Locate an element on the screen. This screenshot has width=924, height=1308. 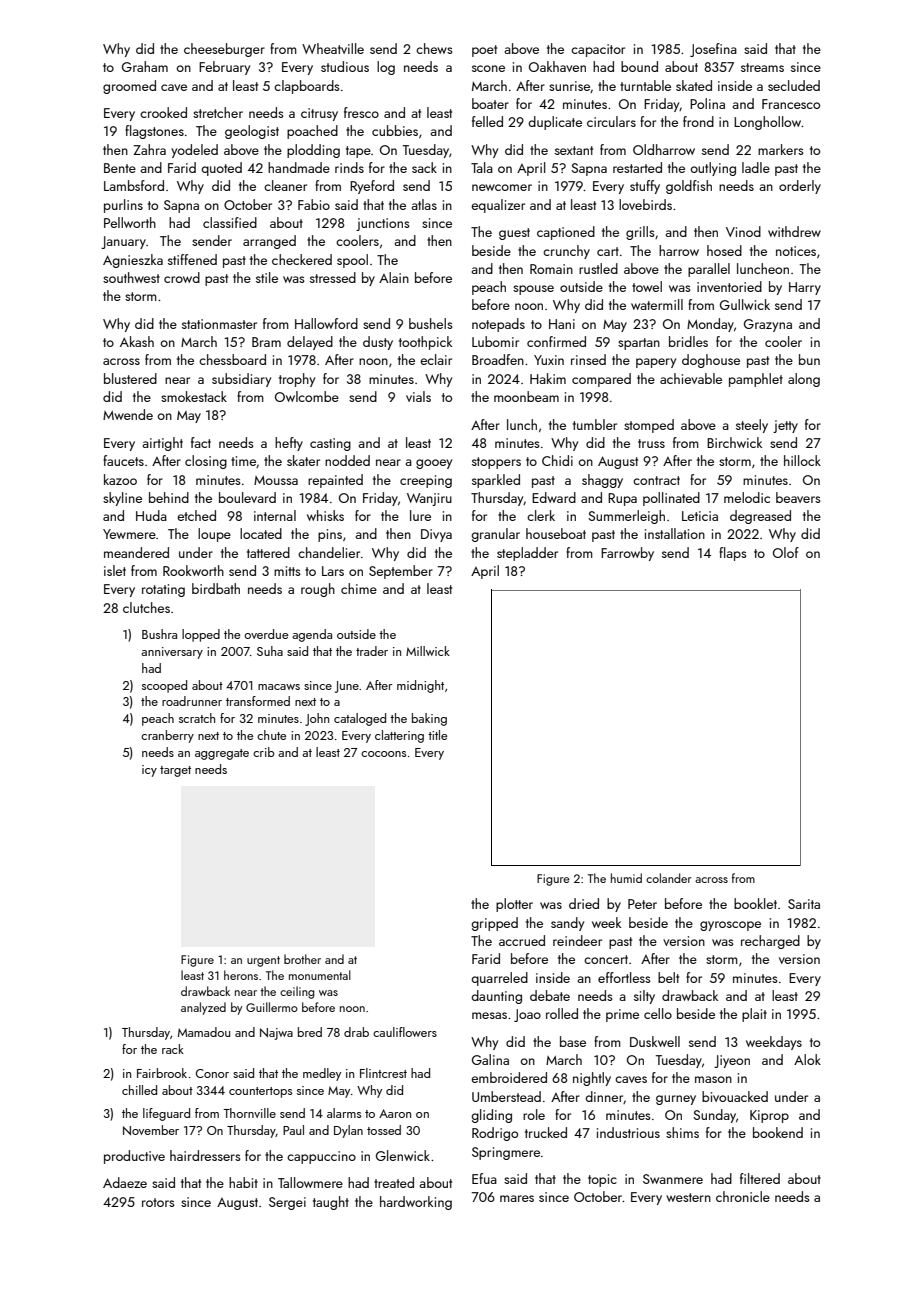
roadrunner is located at coordinates (192, 701).
